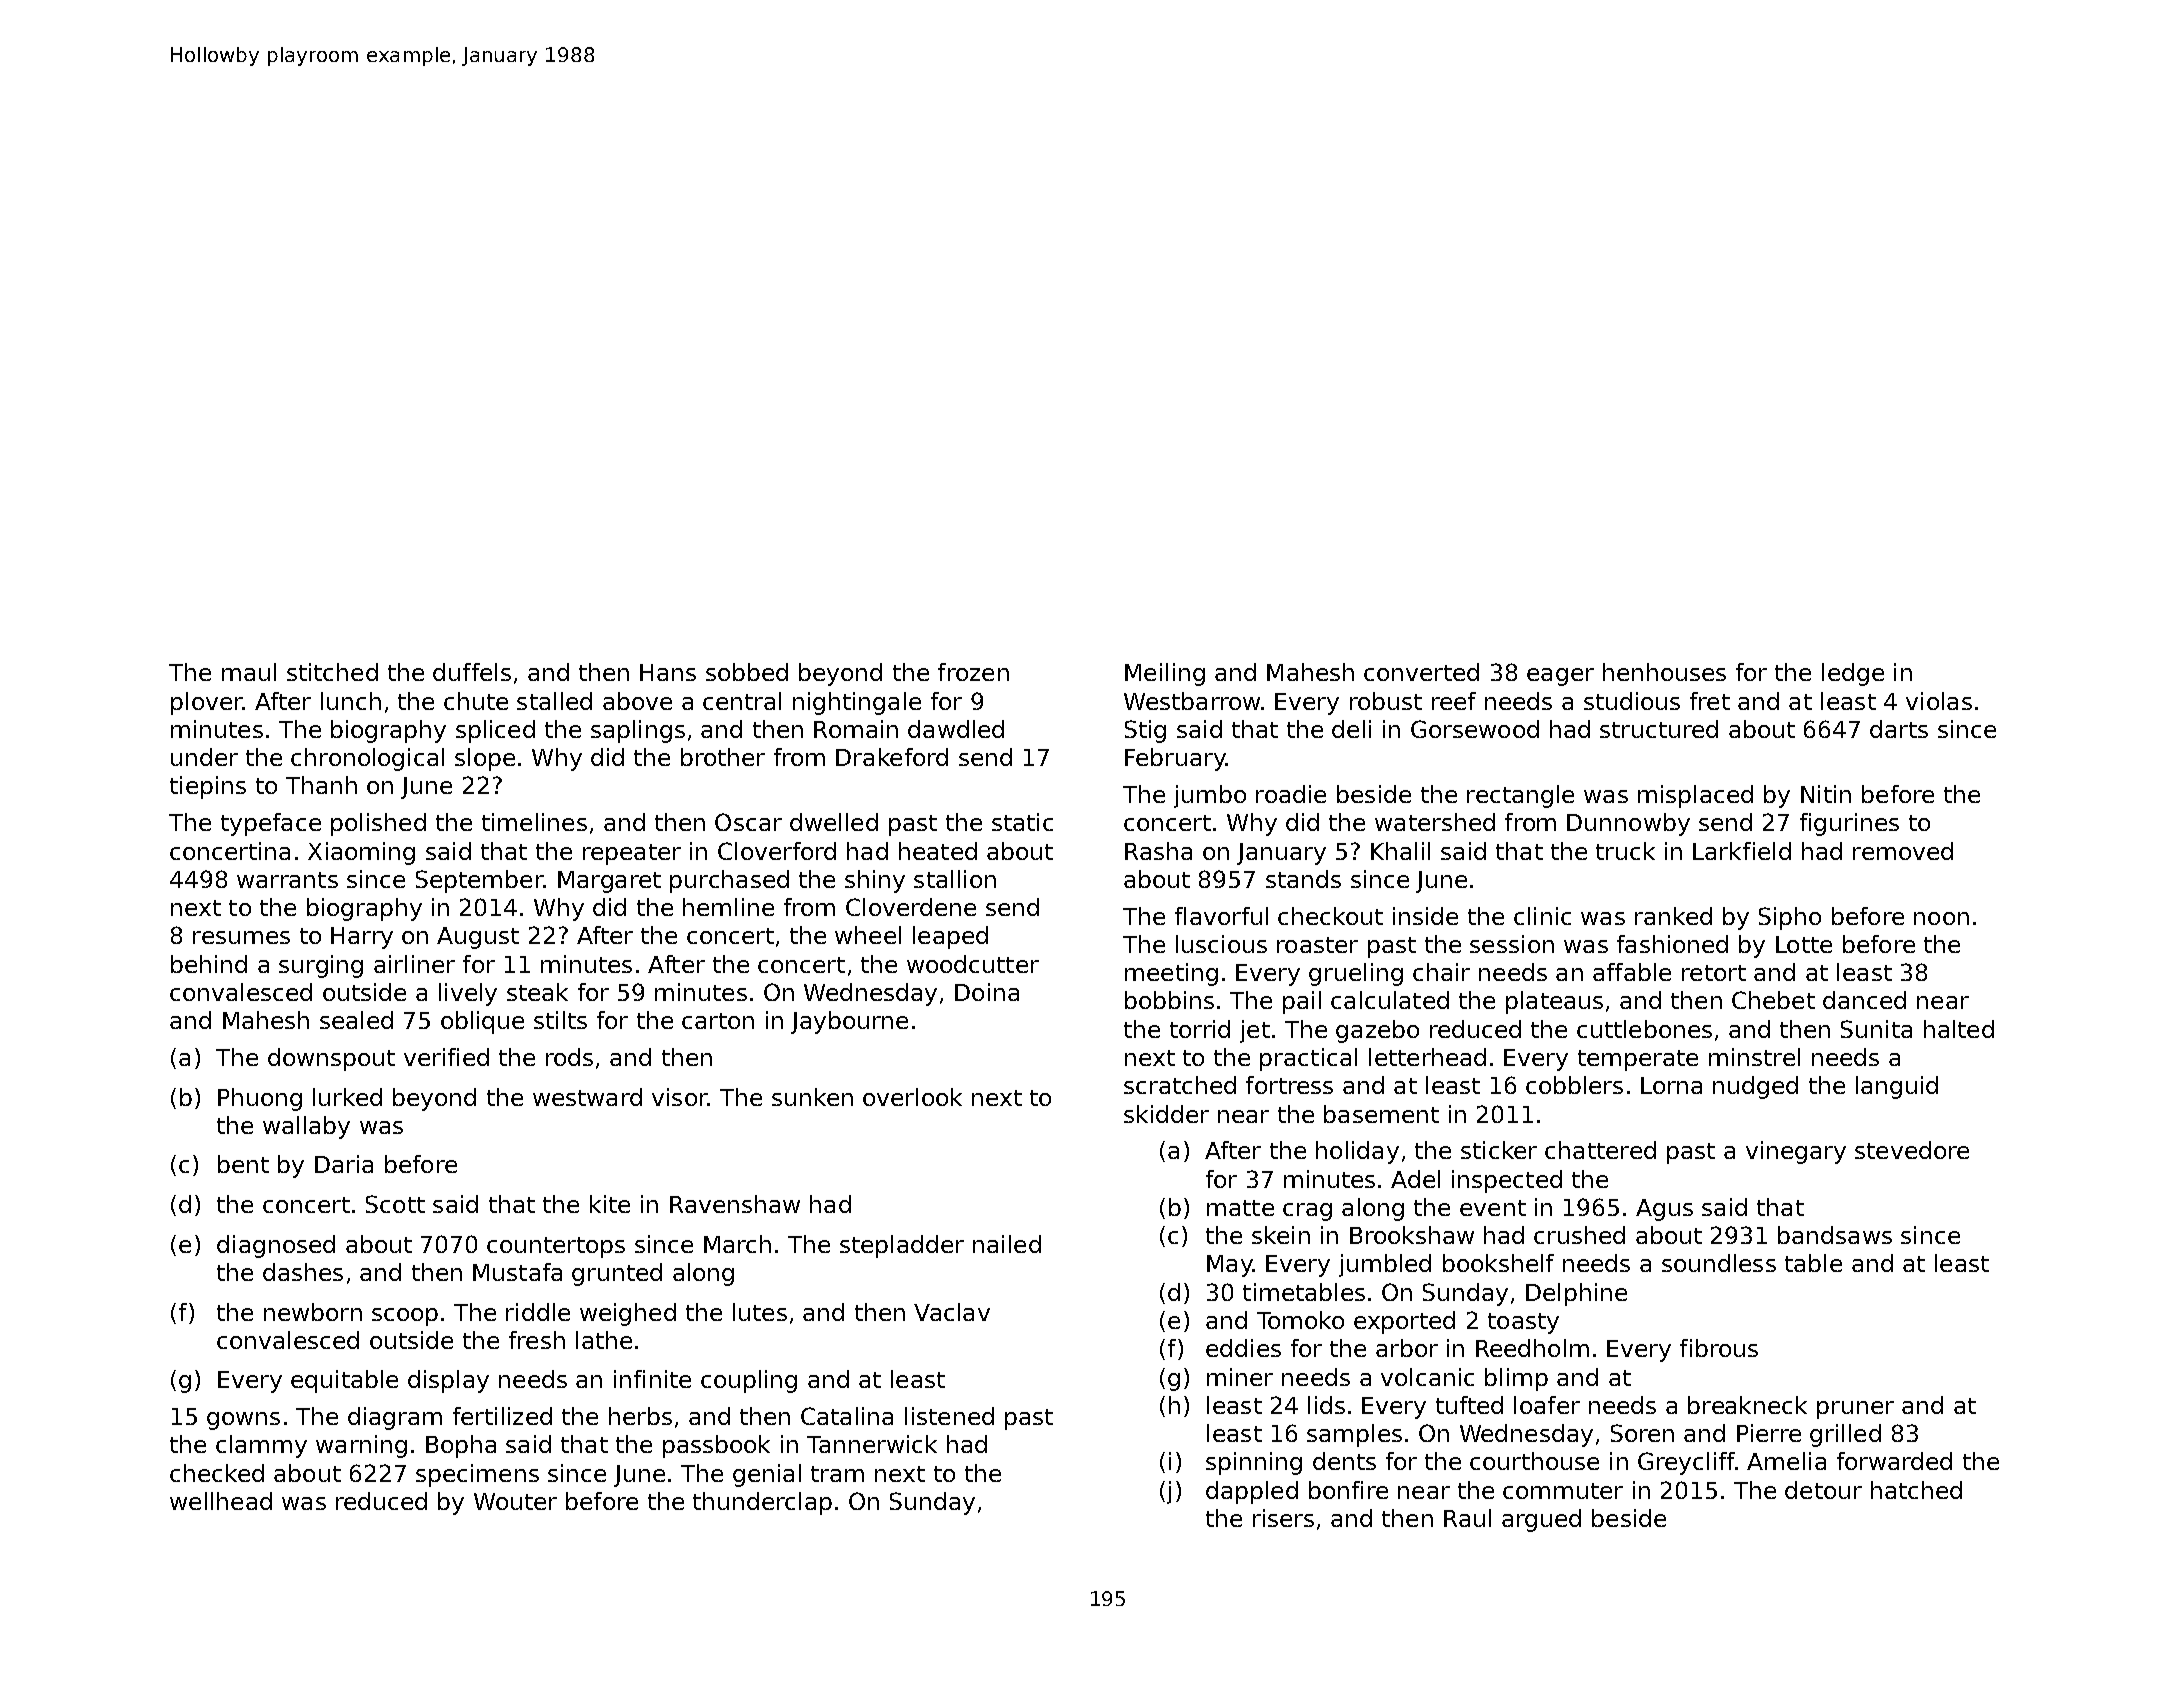 Image resolution: width=2178 pixels, height=1683 pixels. I want to click on May, so click(1230, 1266).
